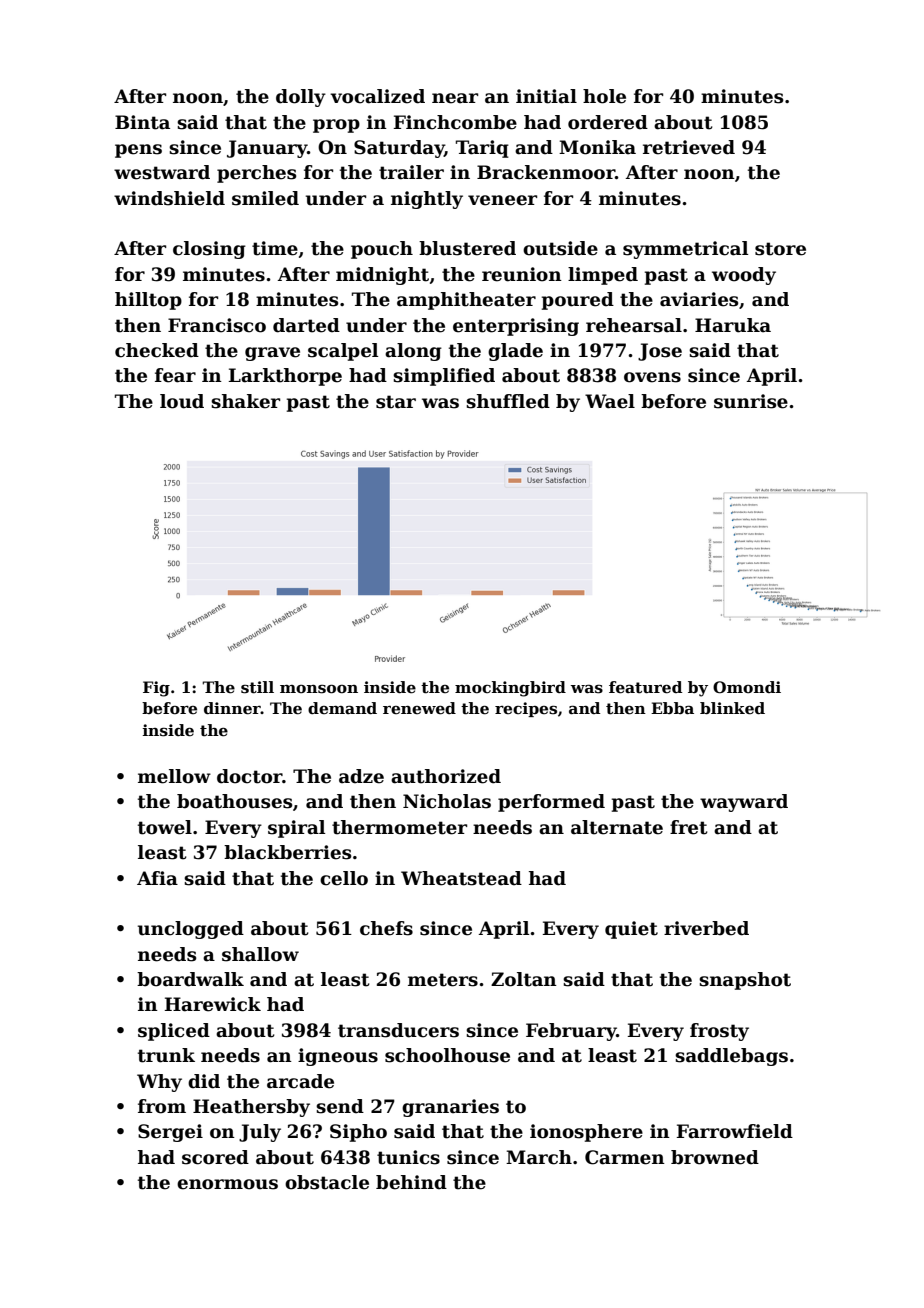 The height and width of the image is (1308, 924). Describe the element at coordinates (689, 827) in the image. I see `fret` at that location.
